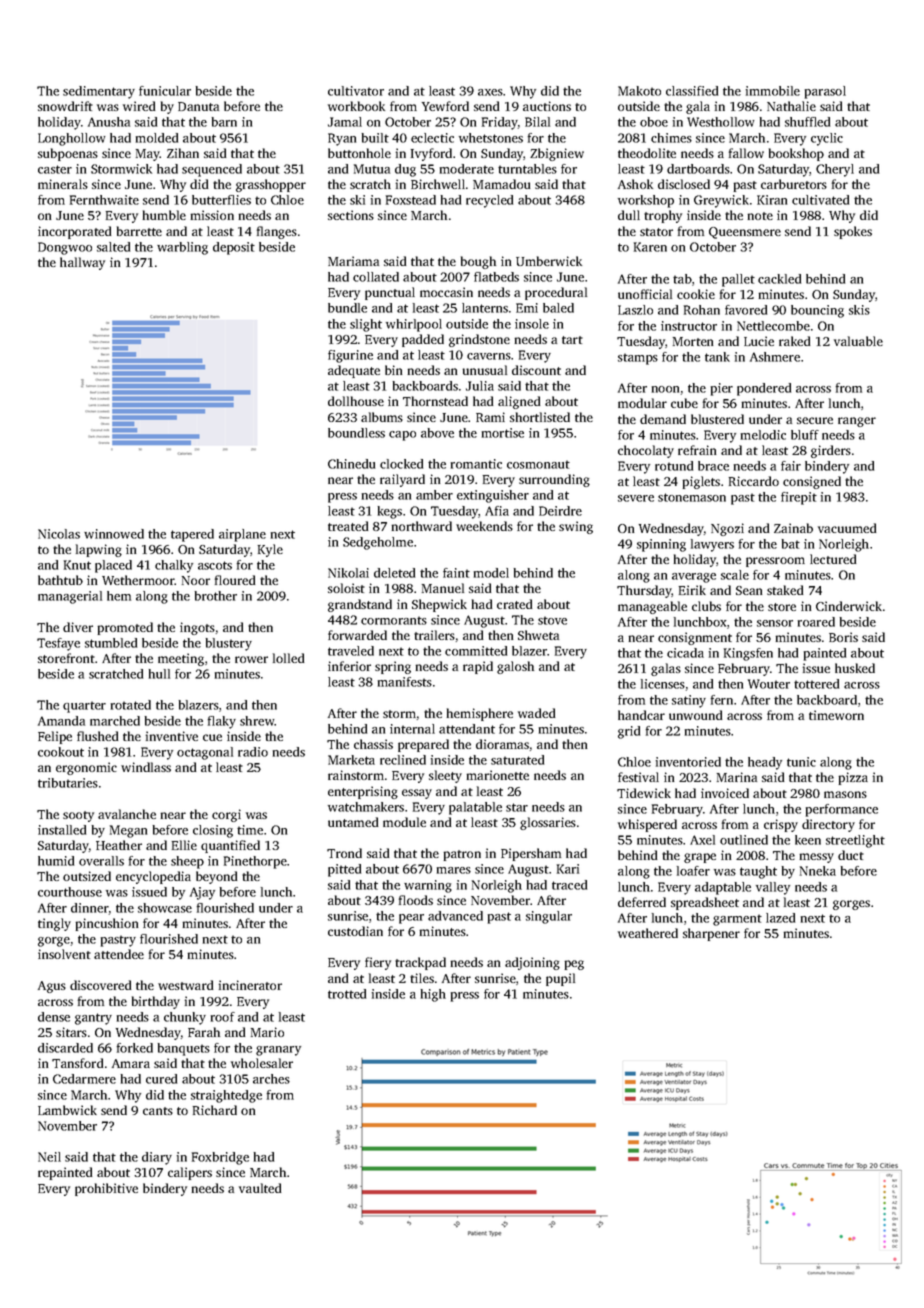 The width and height of the document is (924, 1308). What do you see at coordinates (106, 1189) in the document?
I see `prohibitive` at bounding box center [106, 1189].
